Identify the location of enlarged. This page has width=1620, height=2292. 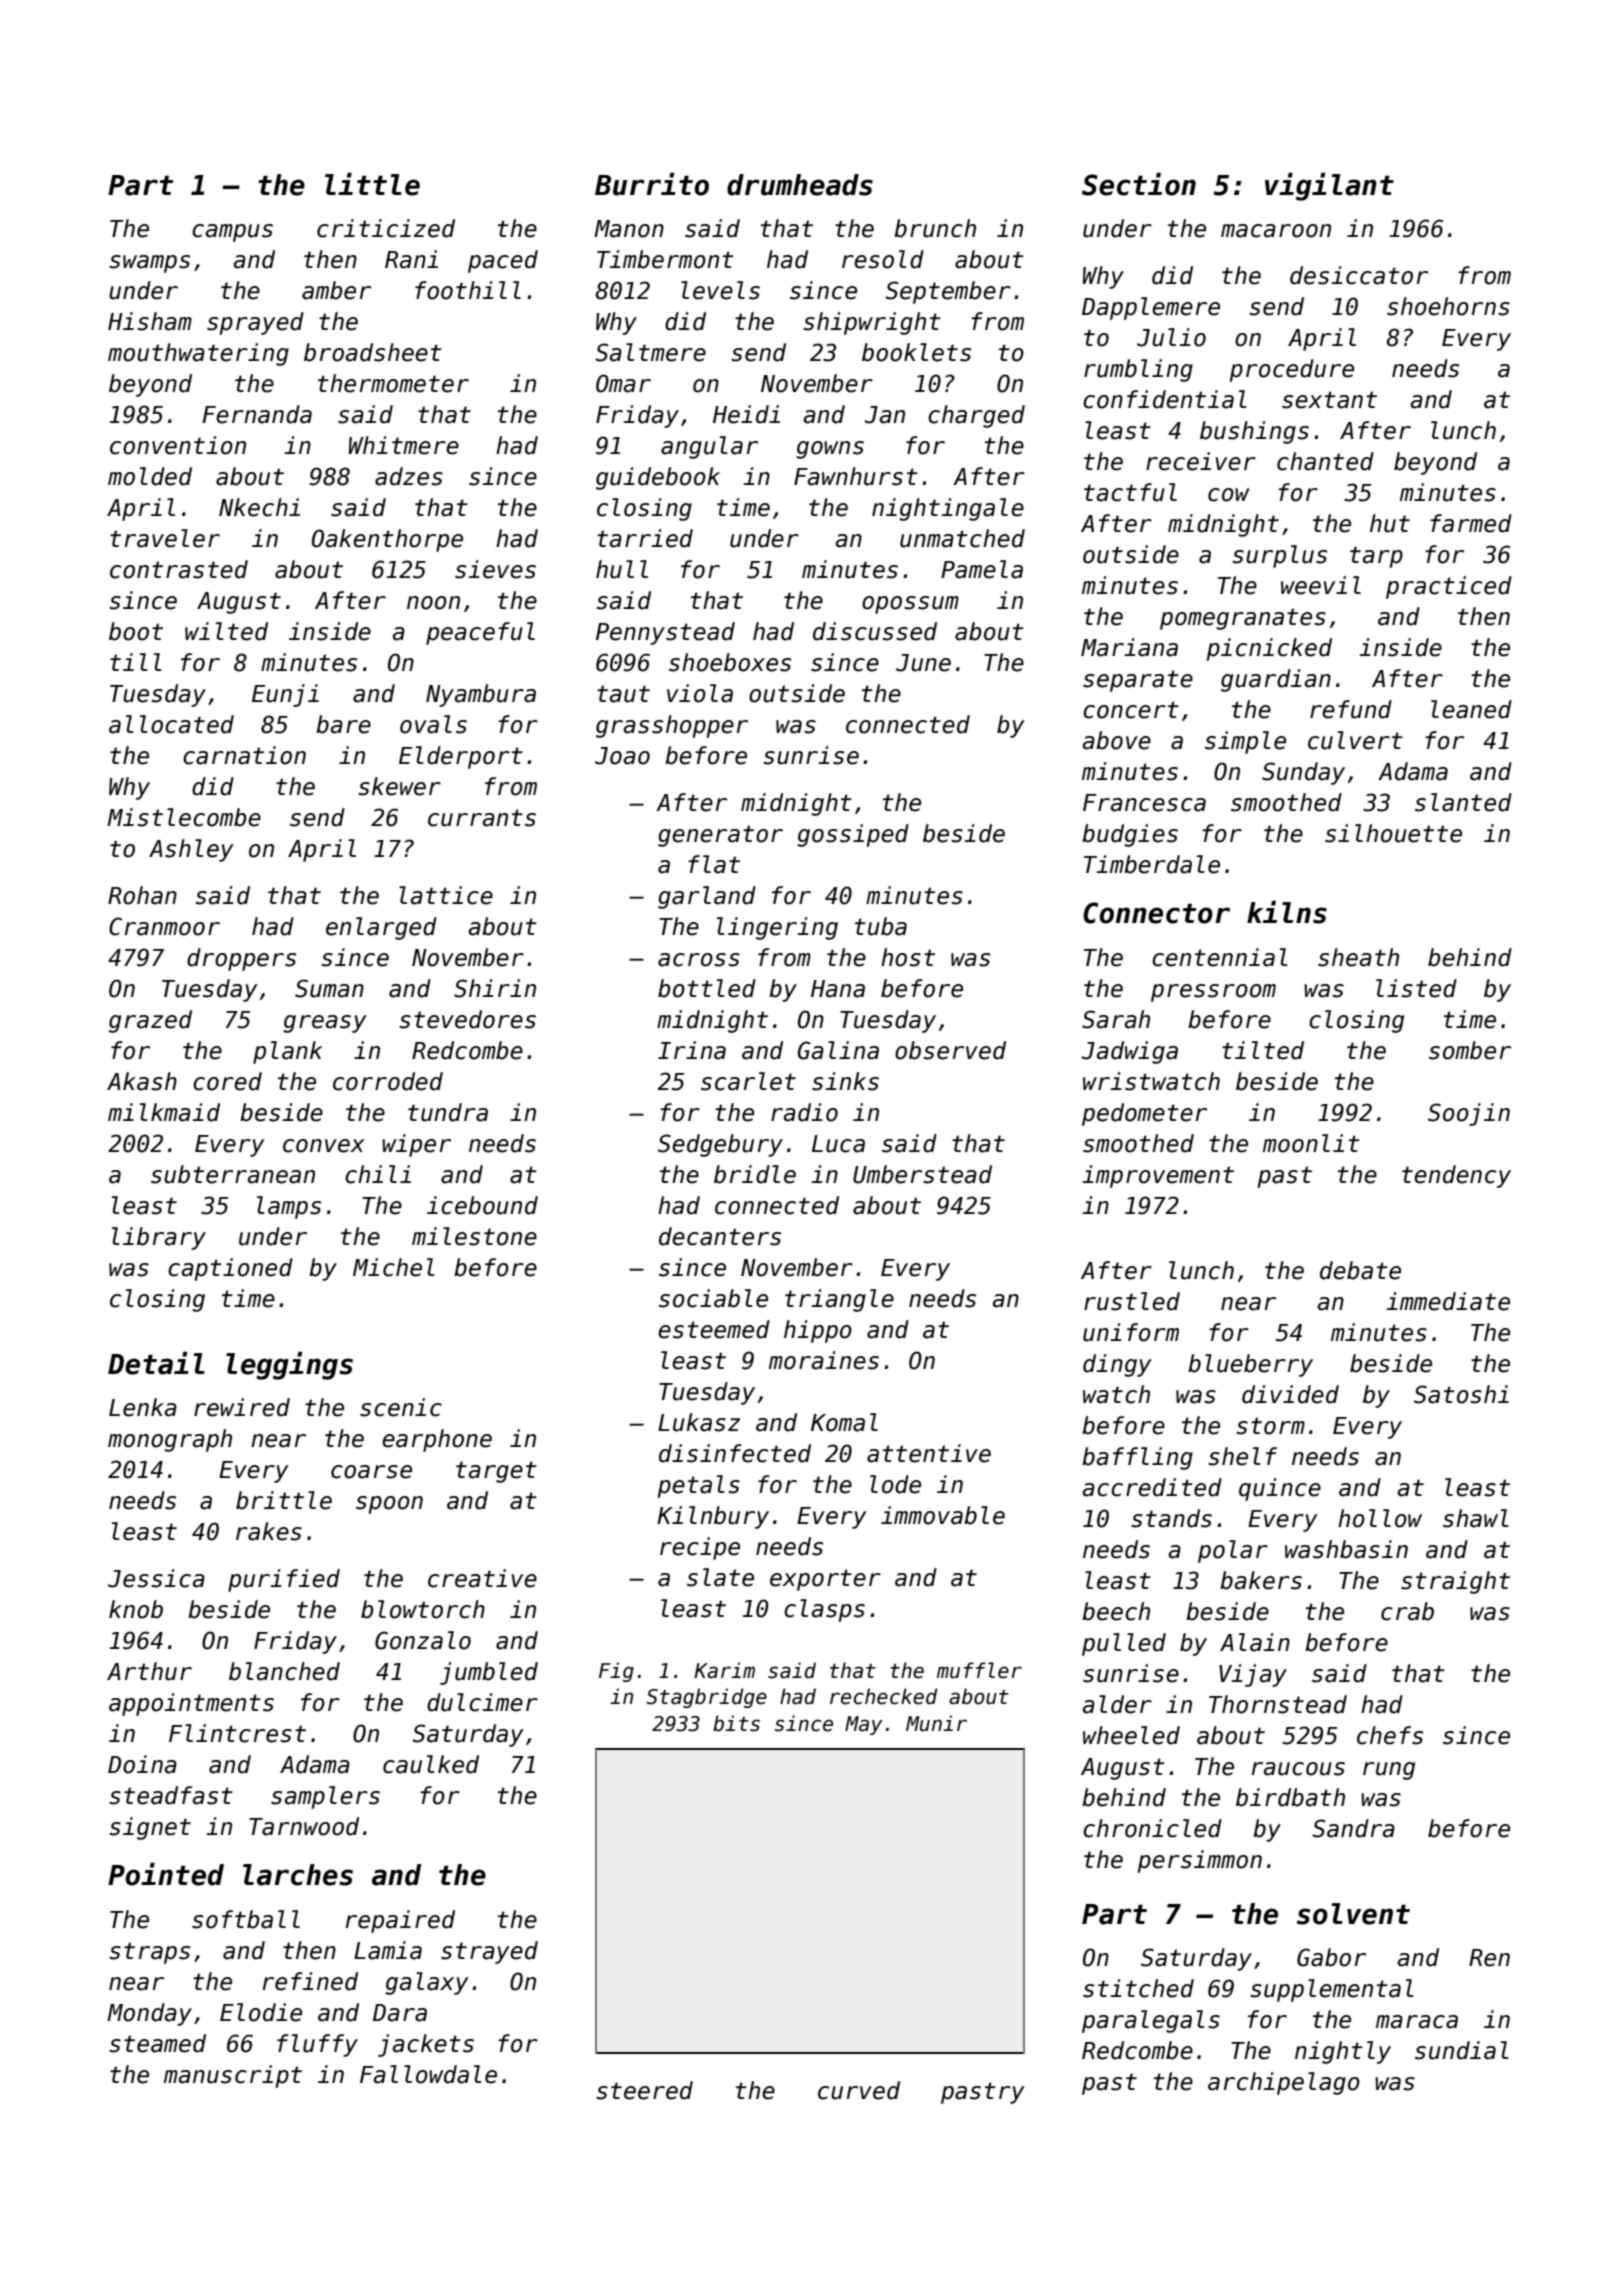
(381, 928).
